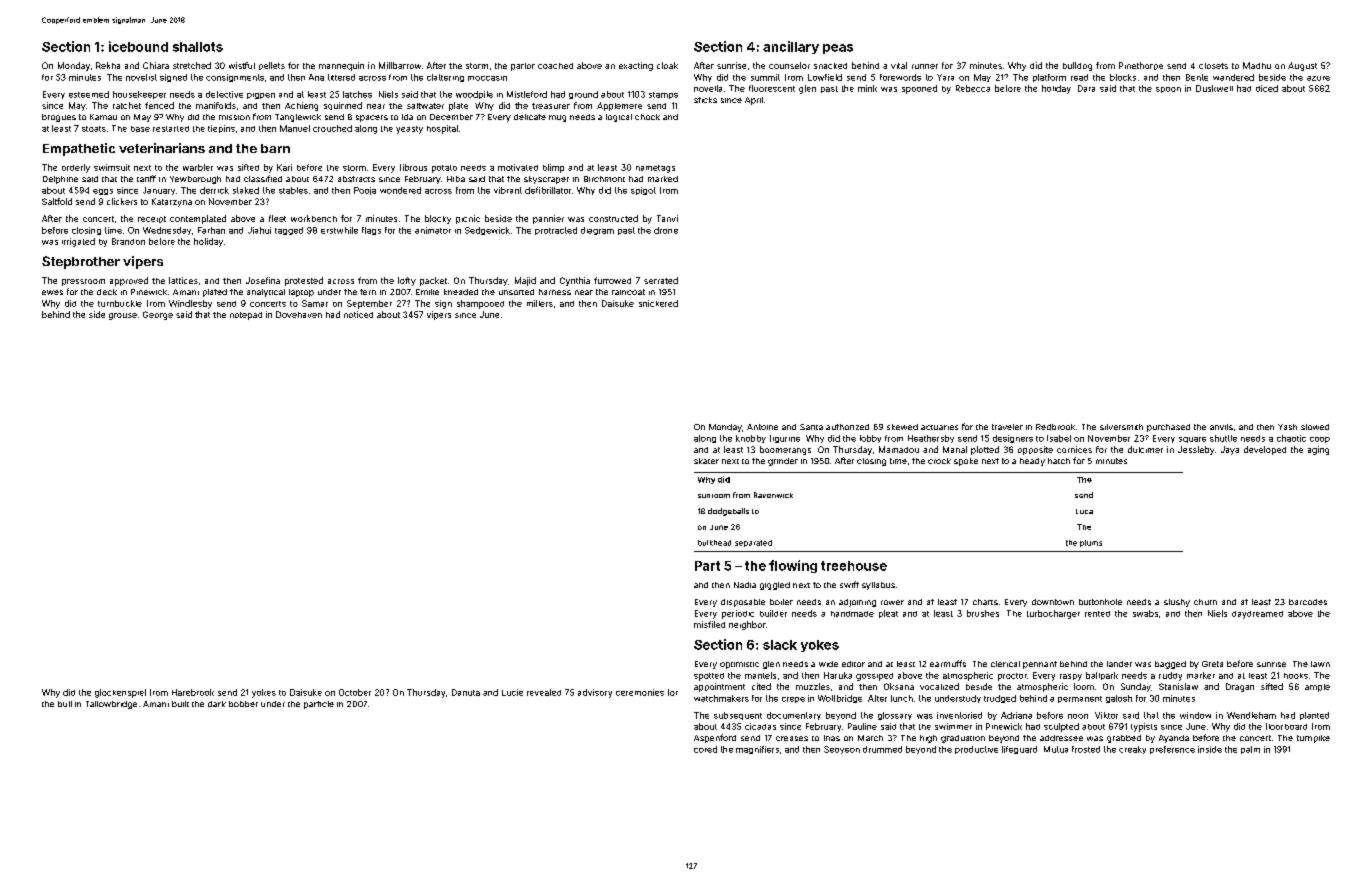  Describe the element at coordinates (709, 624) in the screenshot. I see `misfiled` at that location.
